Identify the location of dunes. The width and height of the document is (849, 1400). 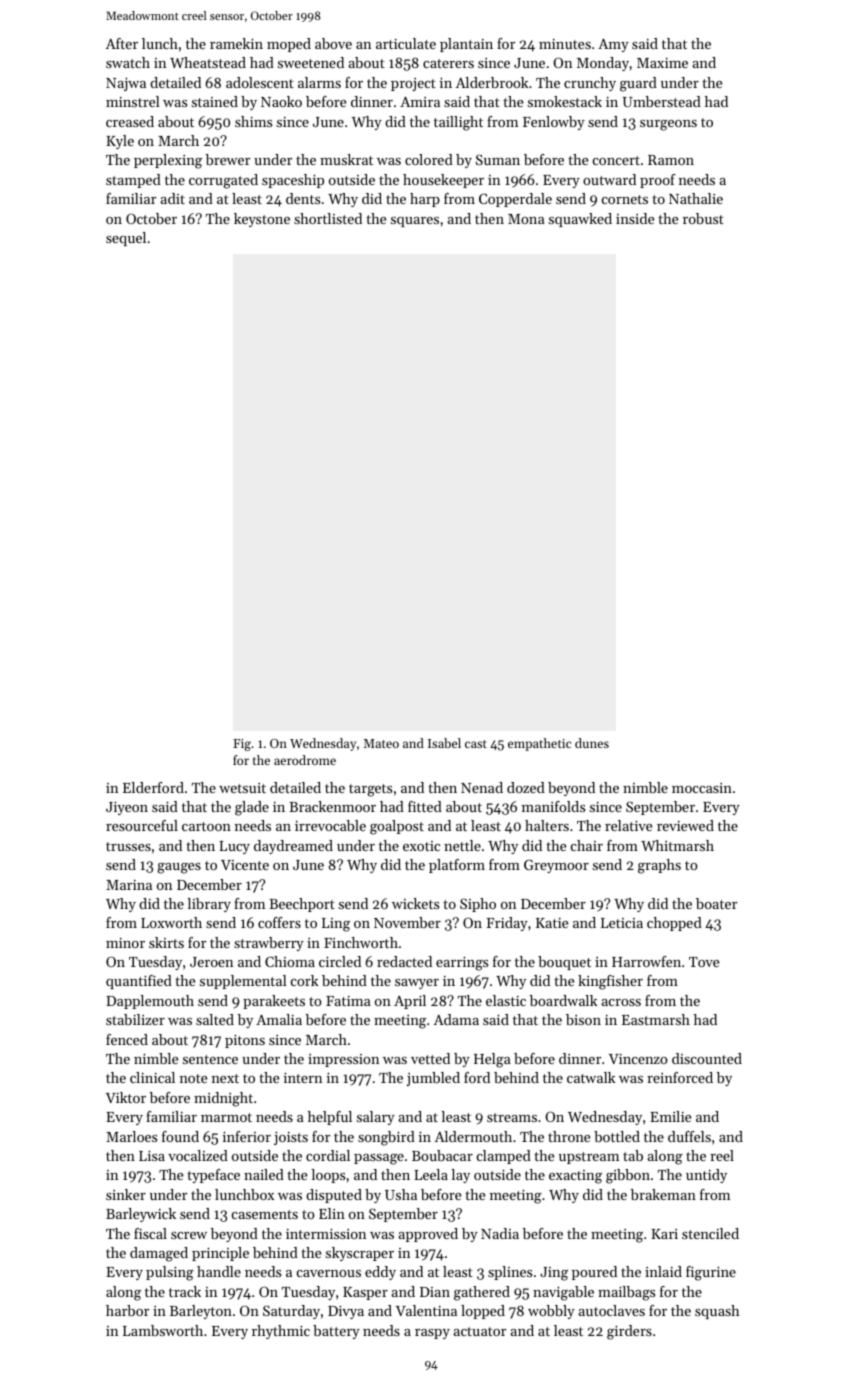
(592, 743).
